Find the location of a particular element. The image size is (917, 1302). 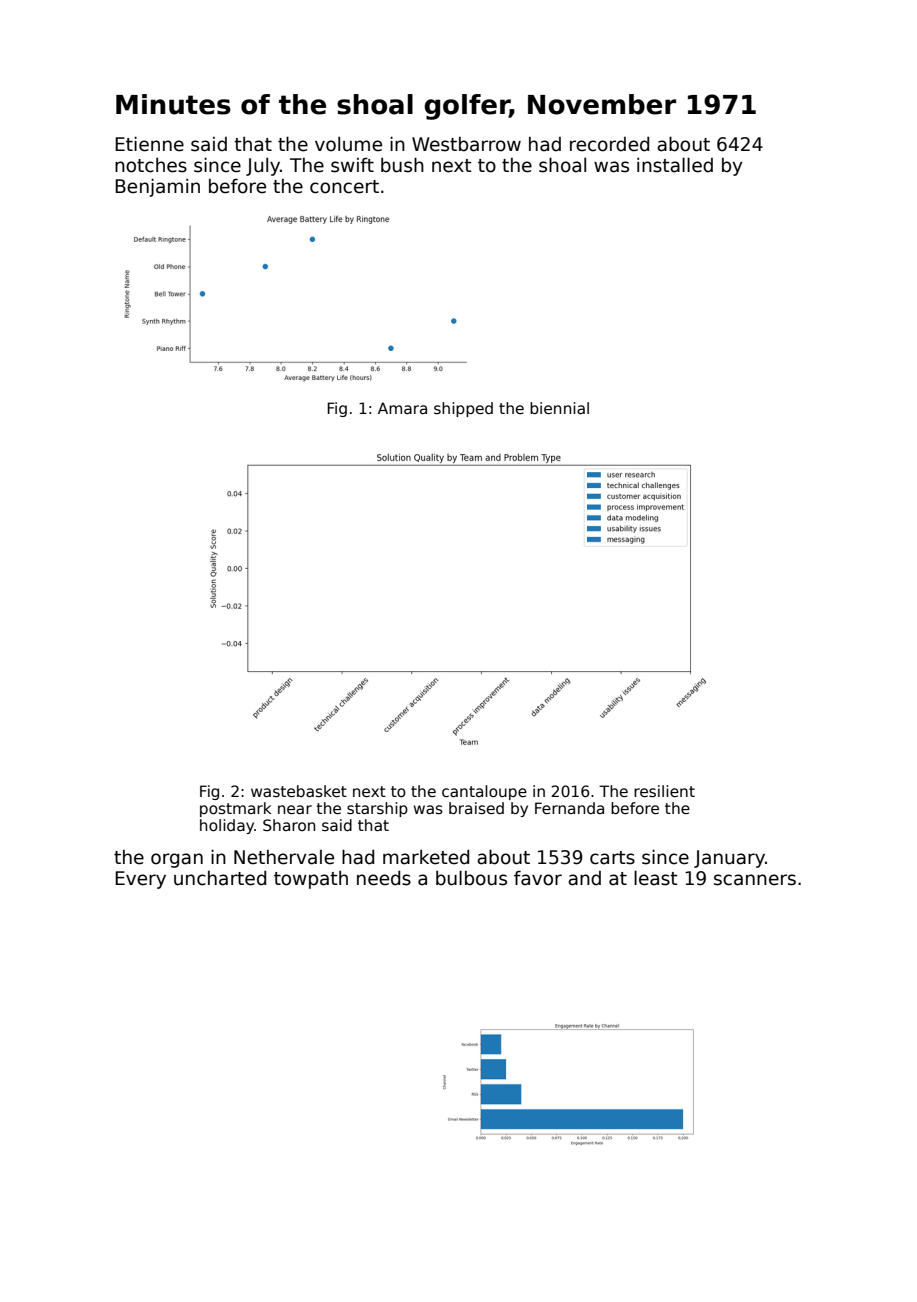

shipped is located at coordinates (463, 409).
